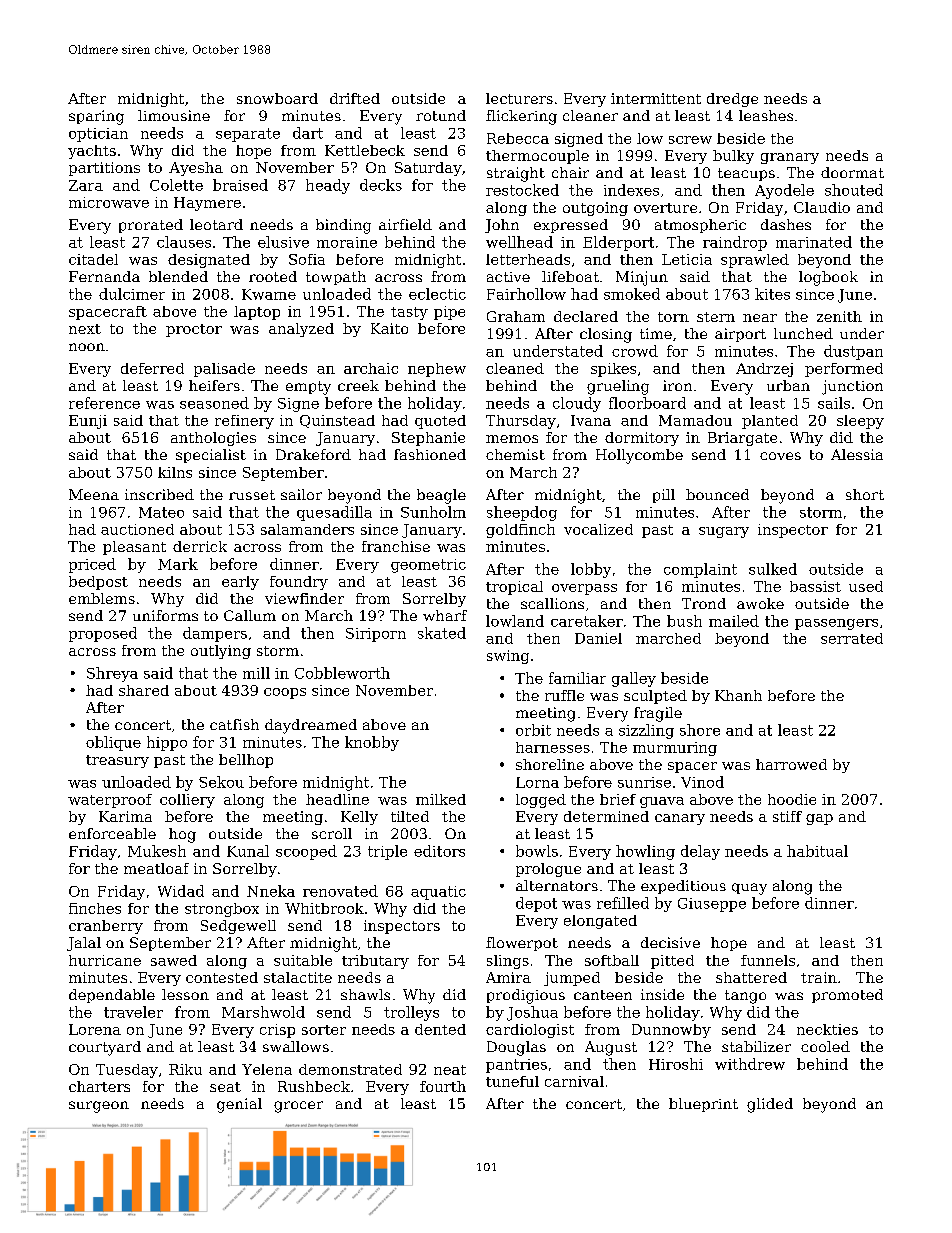  I want to click on teacups, so click(746, 174).
